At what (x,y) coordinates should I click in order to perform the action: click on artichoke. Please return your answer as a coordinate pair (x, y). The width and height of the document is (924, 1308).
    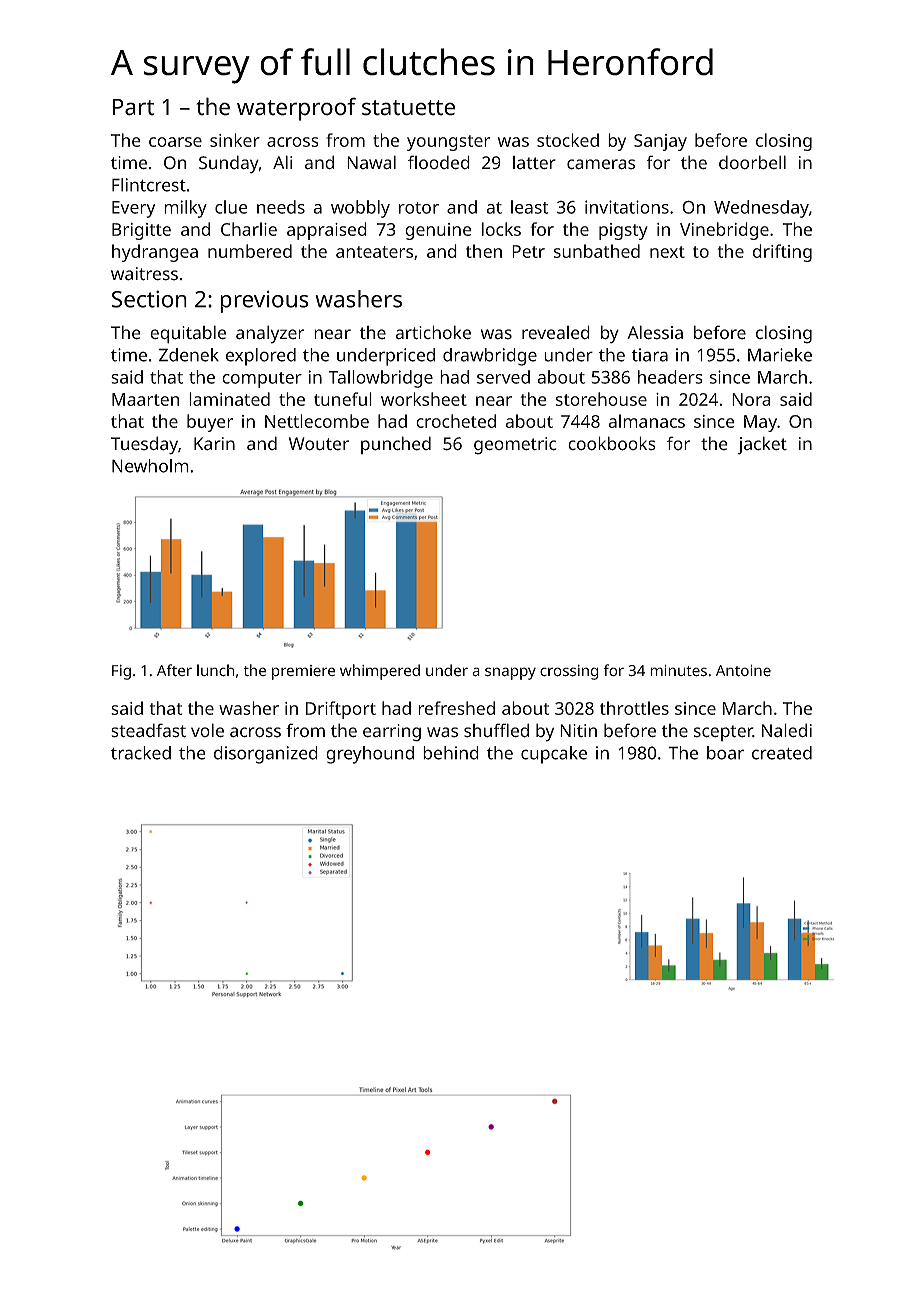
    Looking at the image, I should click on (433, 332).
